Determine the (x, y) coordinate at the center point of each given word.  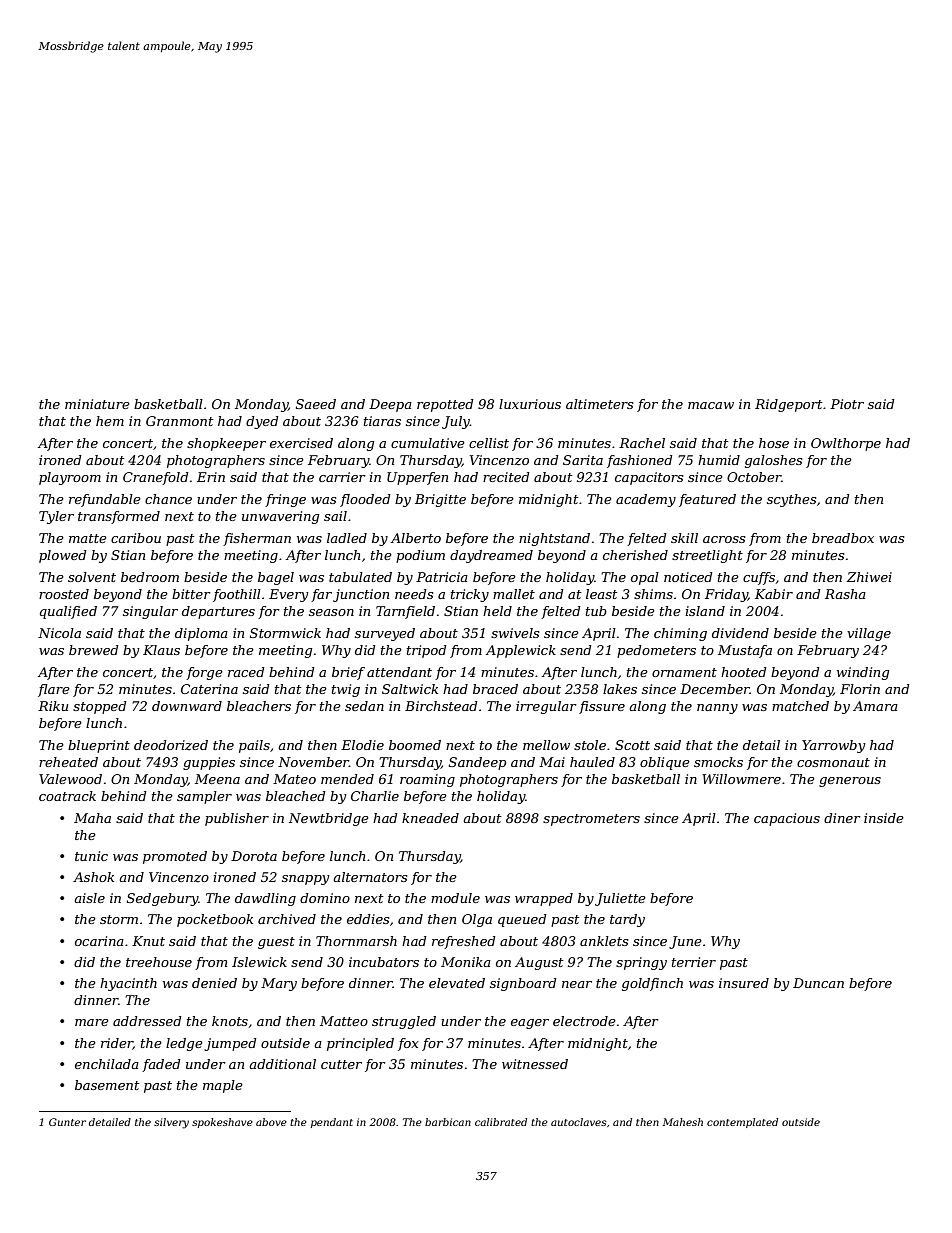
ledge (184, 1044)
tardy (627, 920)
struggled (404, 1022)
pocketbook (215, 920)
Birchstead (441, 706)
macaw (711, 405)
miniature (97, 404)
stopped (100, 707)
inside (884, 818)
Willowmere (741, 779)
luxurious (530, 404)
